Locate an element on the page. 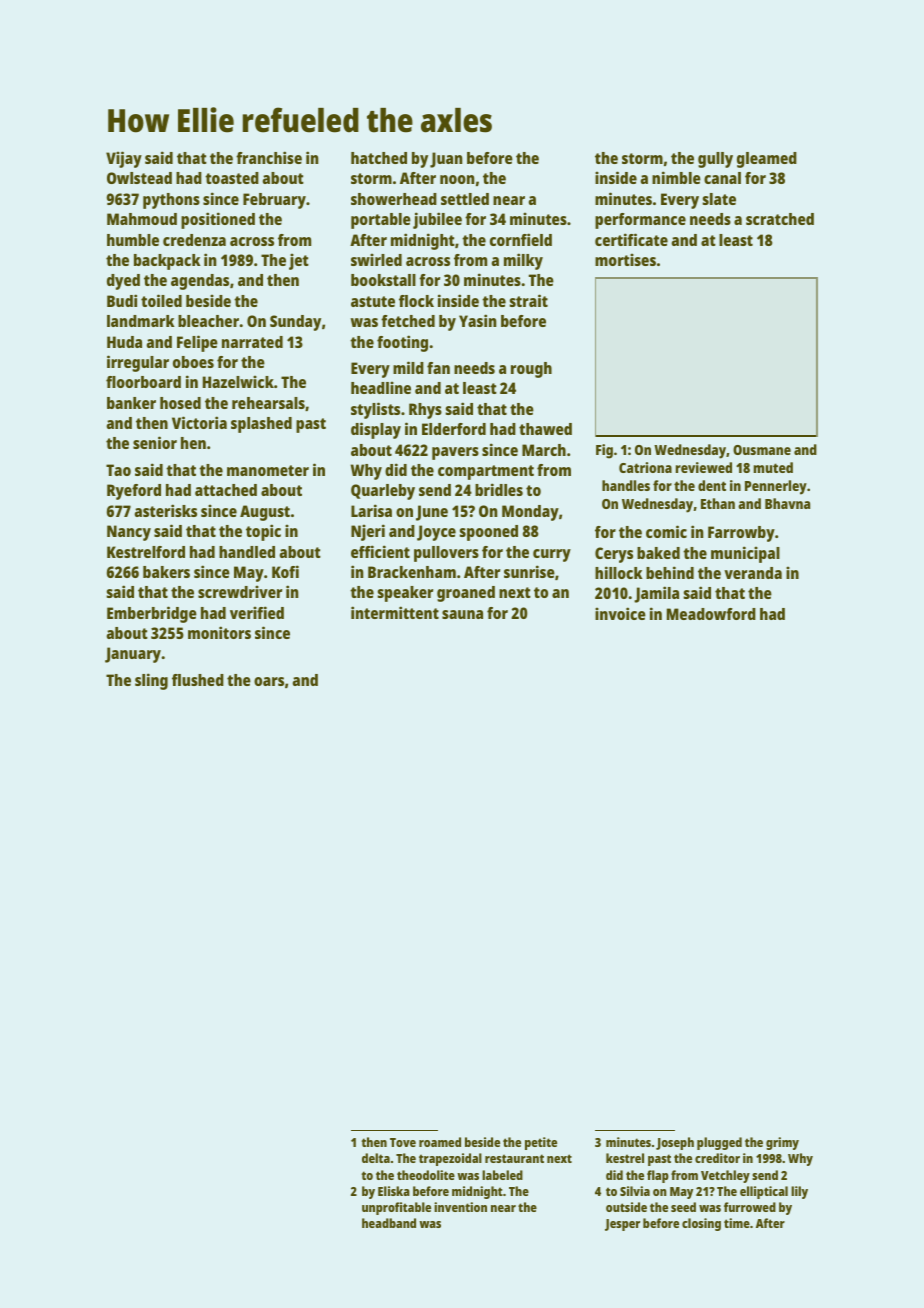  mortises is located at coordinates (625, 259).
